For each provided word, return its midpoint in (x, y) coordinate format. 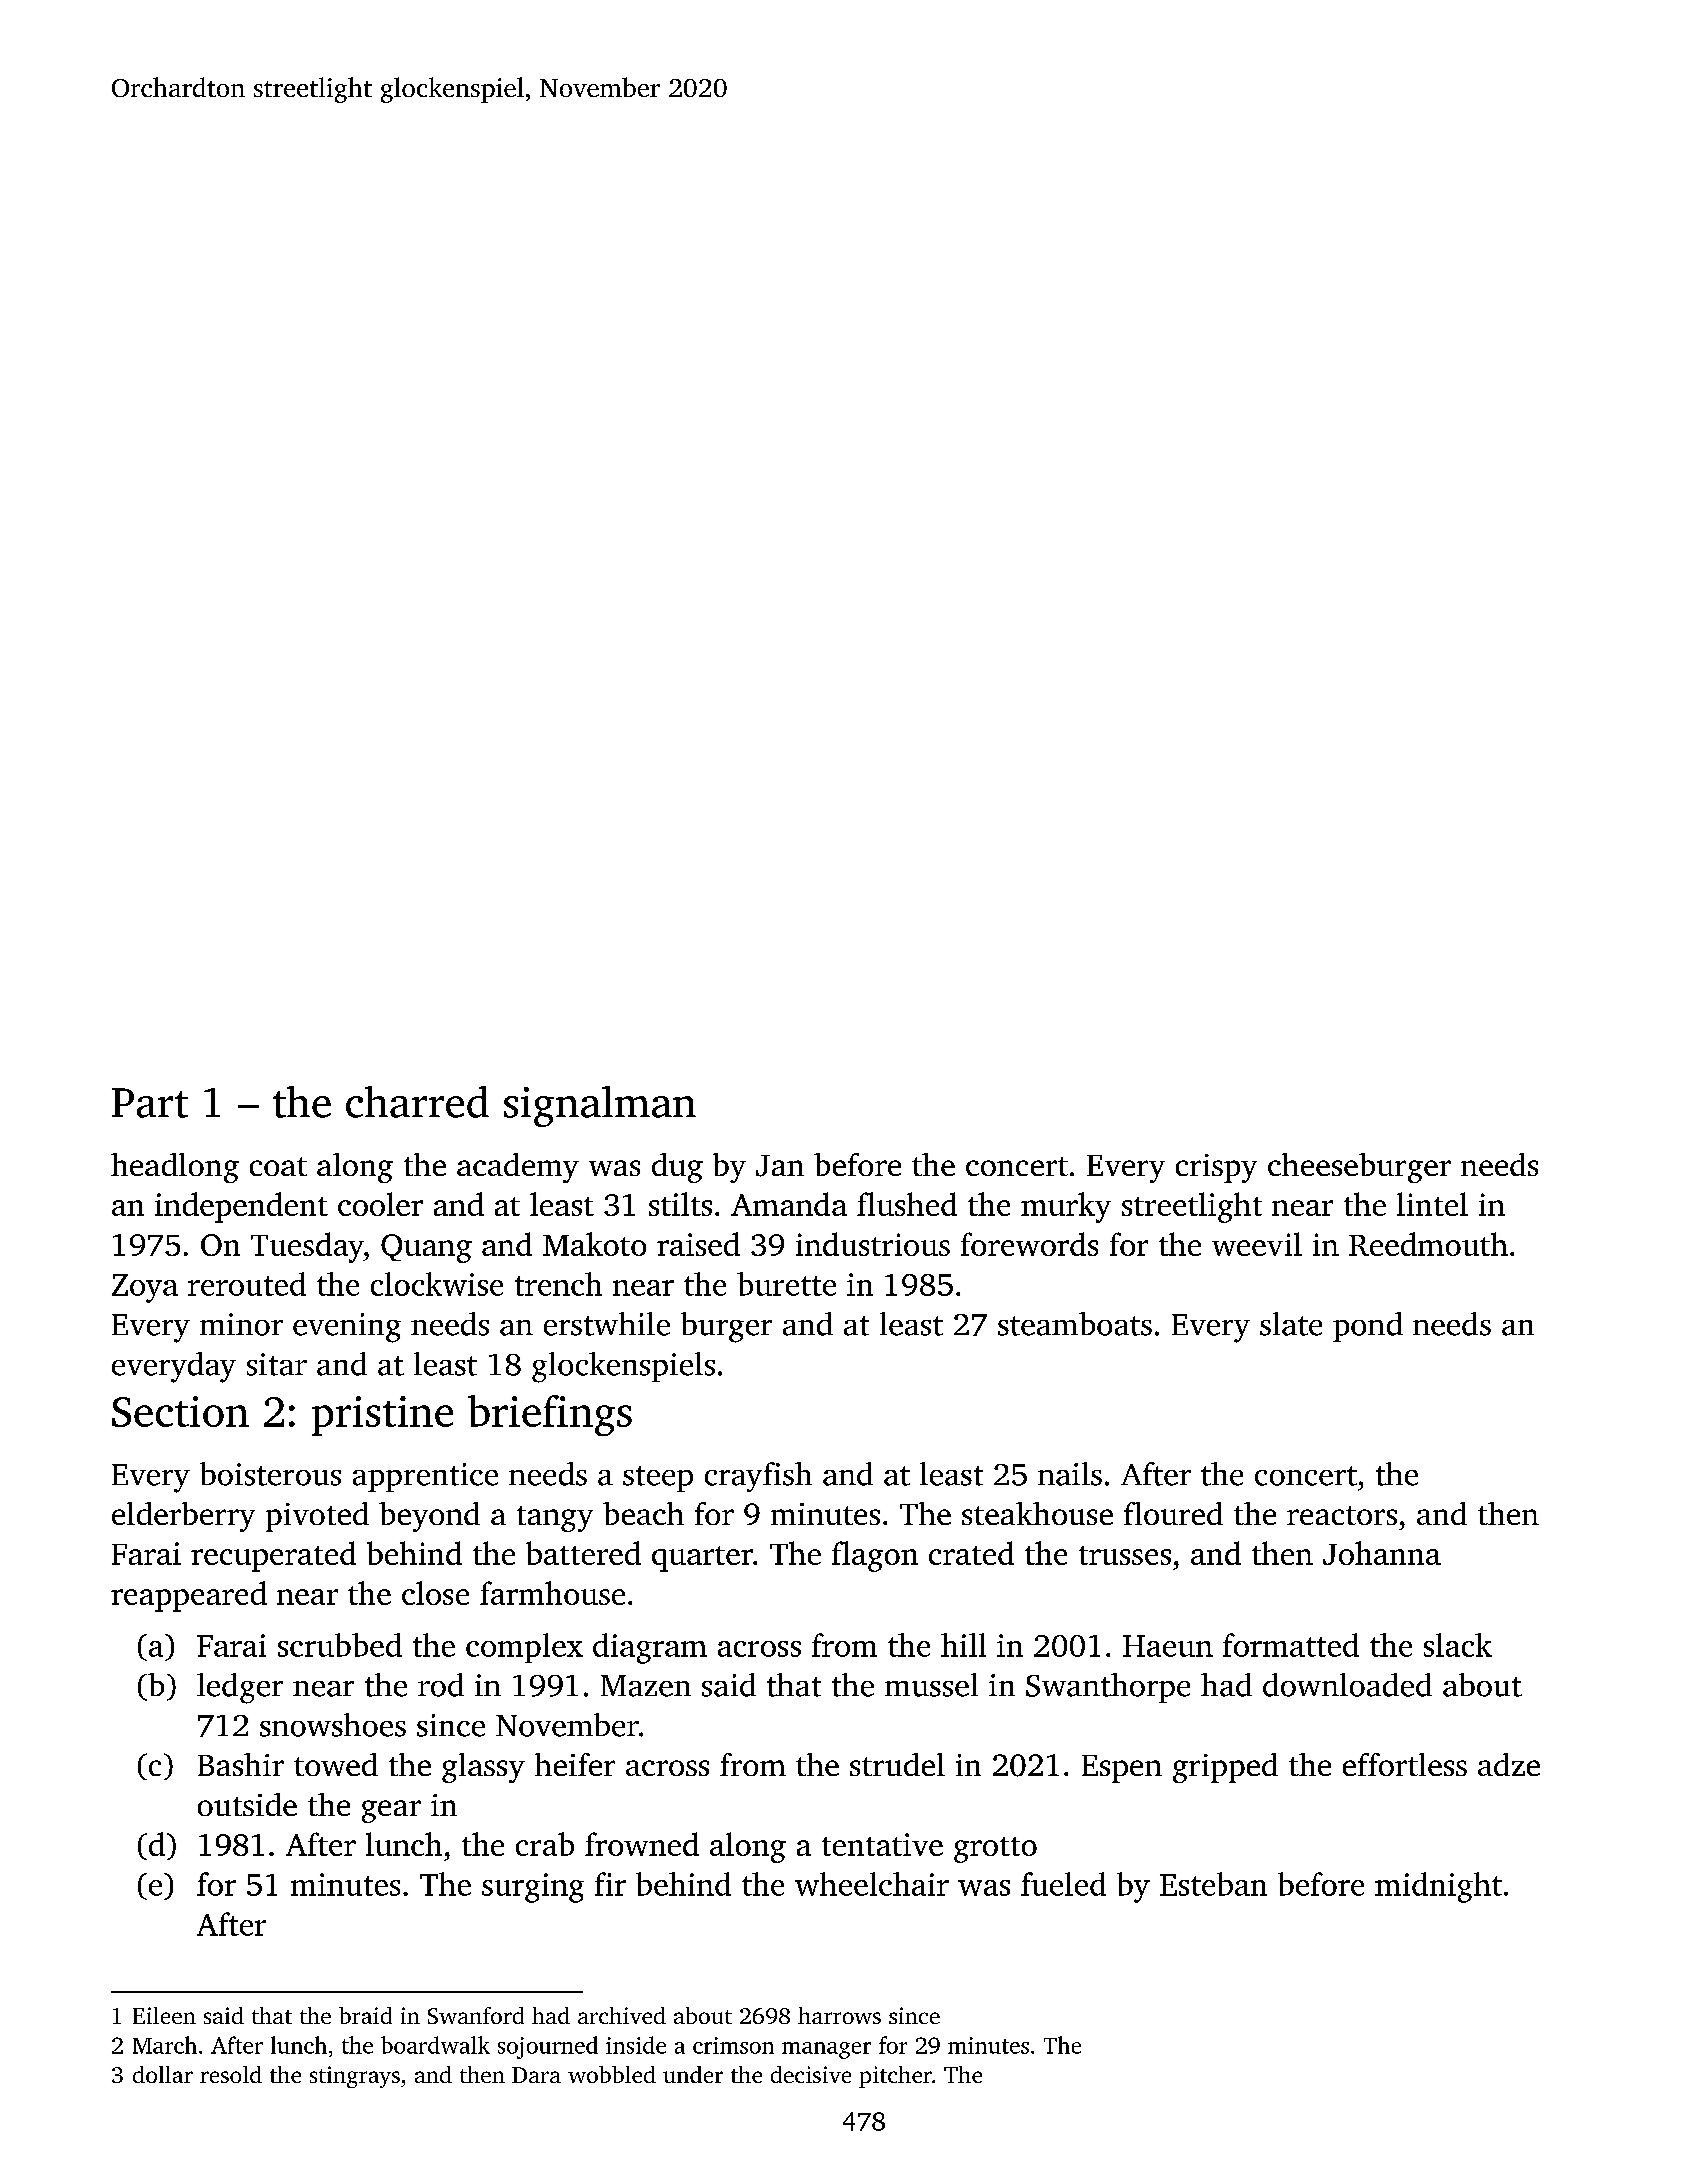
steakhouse (1037, 1513)
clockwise (437, 1284)
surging (533, 1888)
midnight (1438, 1887)
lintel (1432, 1204)
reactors (1342, 1515)
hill (963, 1645)
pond (1368, 1327)
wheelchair (872, 1884)
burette (786, 1284)
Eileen (164, 2015)
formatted (1291, 1645)
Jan (780, 1166)
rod (441, 1685)
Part (150, 1103)
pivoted (317, 1517)
